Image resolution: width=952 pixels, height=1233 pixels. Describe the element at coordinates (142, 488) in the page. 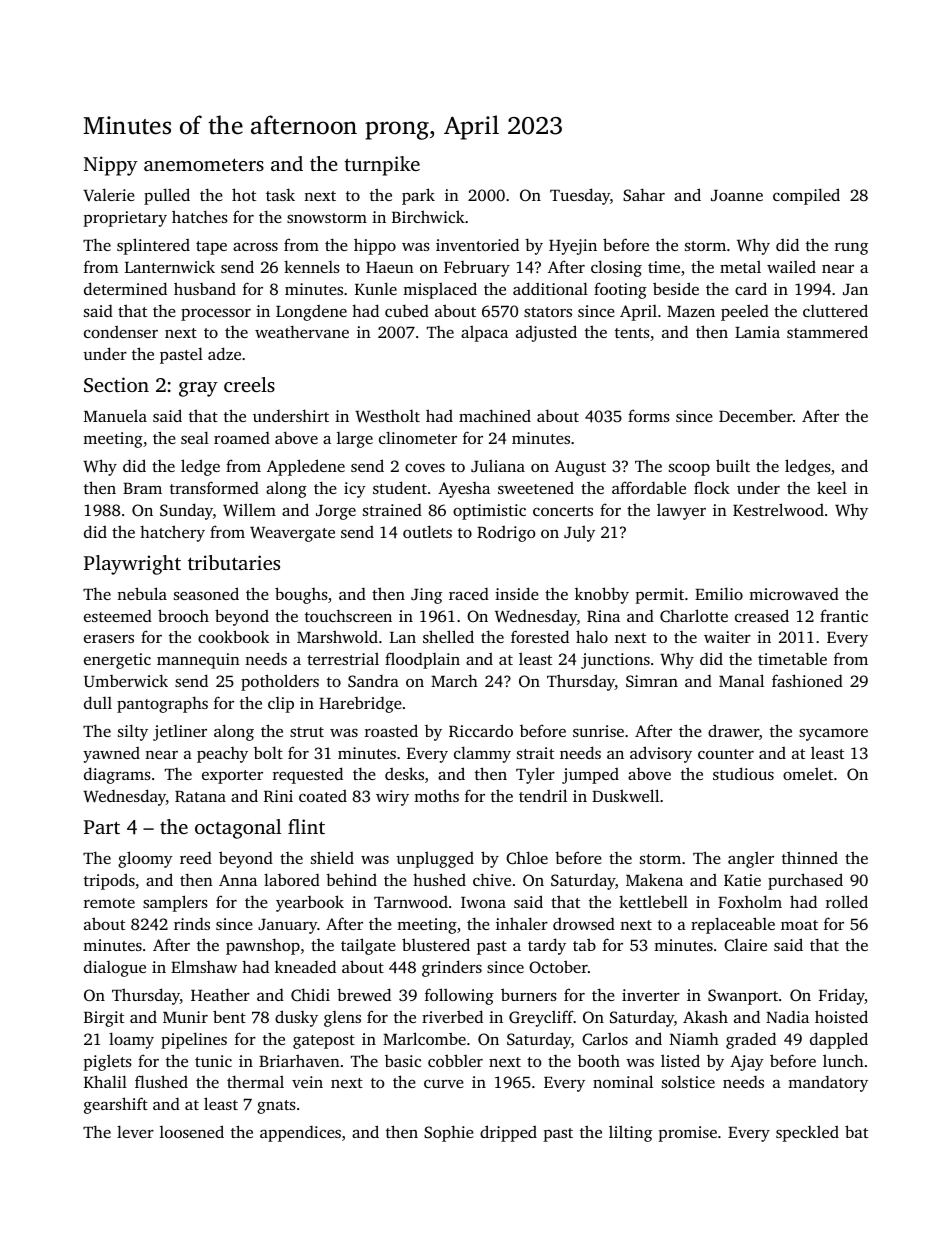

I see `Bram` at that location.
